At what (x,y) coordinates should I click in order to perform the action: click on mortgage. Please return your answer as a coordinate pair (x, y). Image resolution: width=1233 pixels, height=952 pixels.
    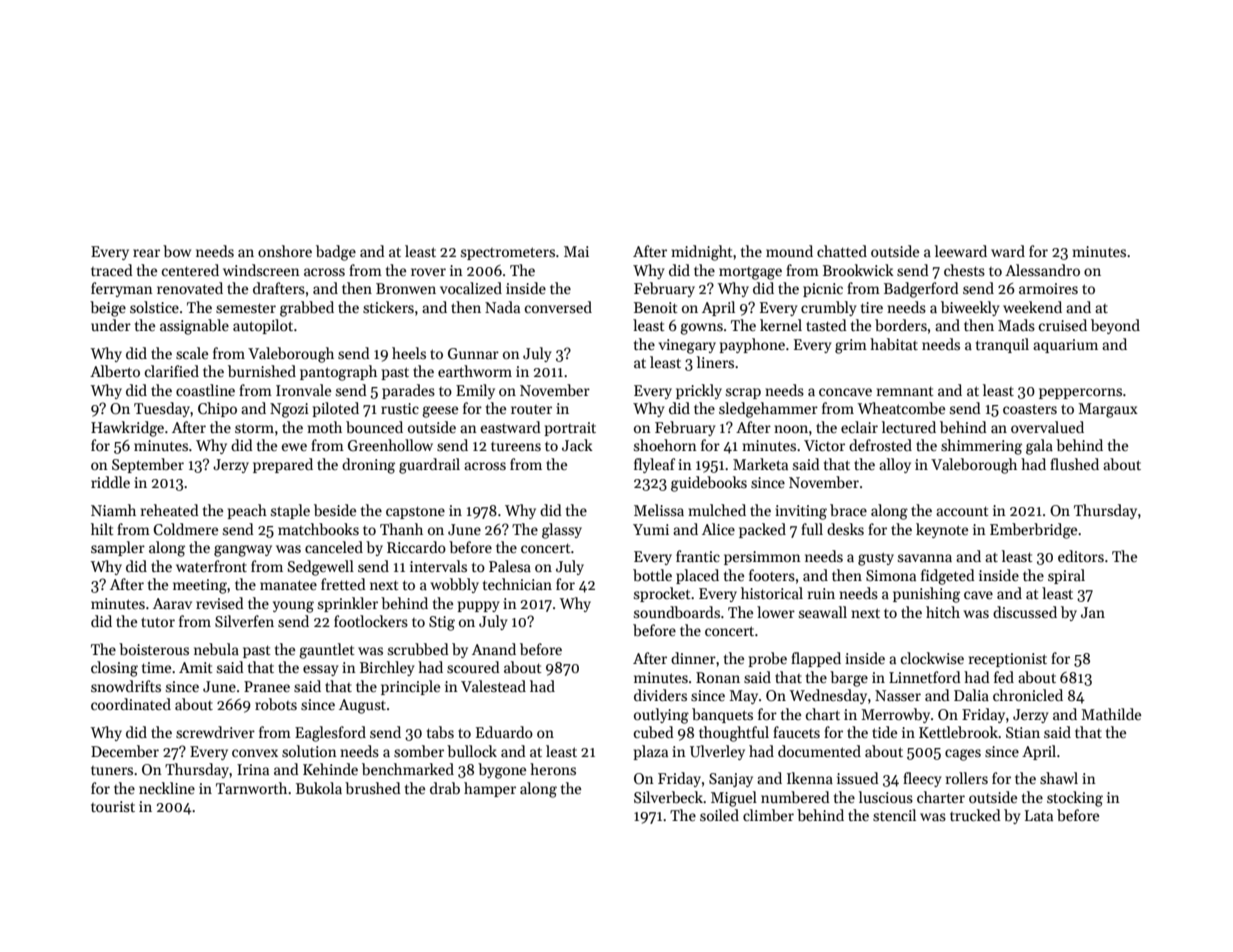
    Looking at the image, I should click on (750, 273).
